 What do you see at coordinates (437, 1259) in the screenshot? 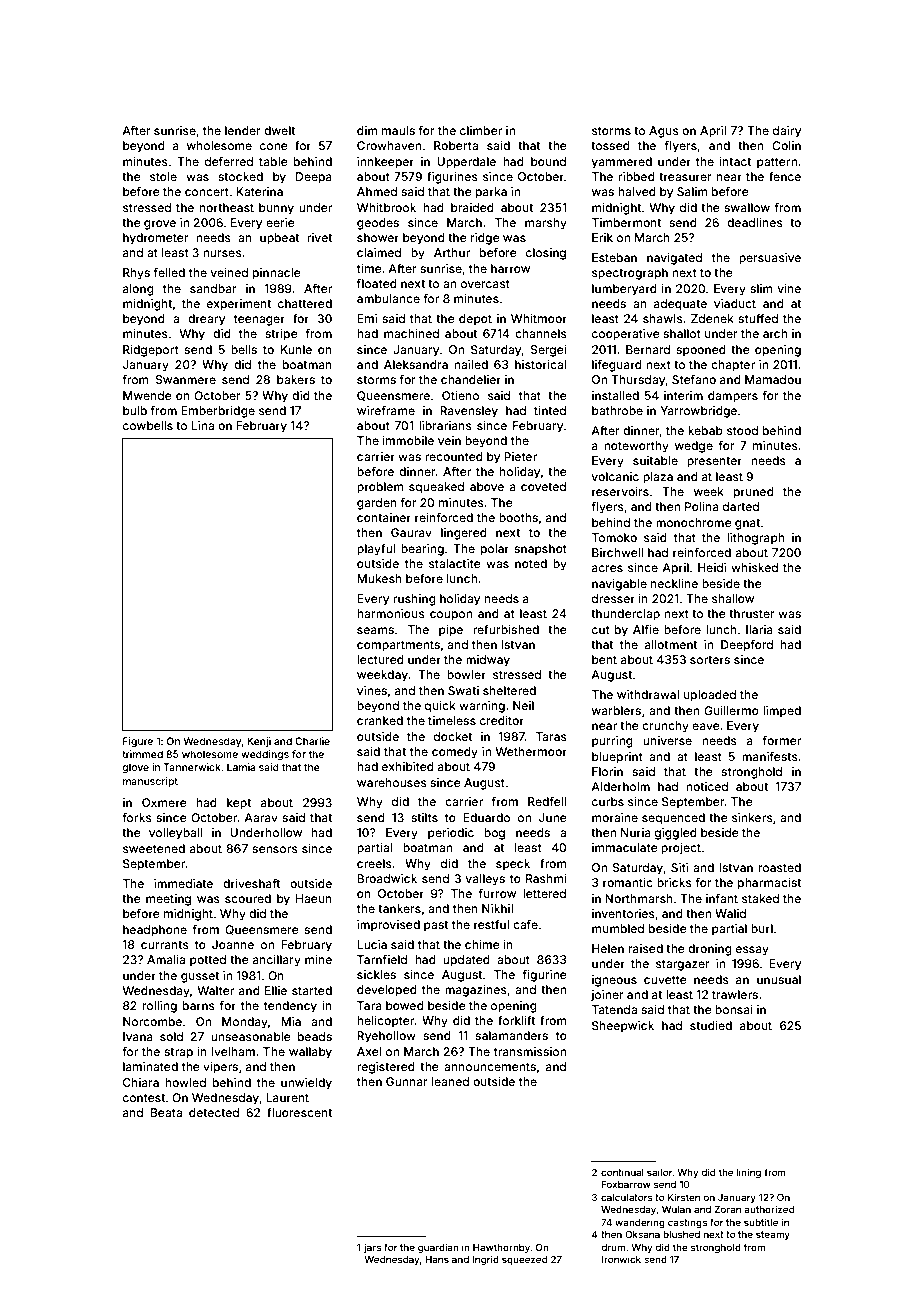
I see `Hans` at bounding box center [437, 1259].
